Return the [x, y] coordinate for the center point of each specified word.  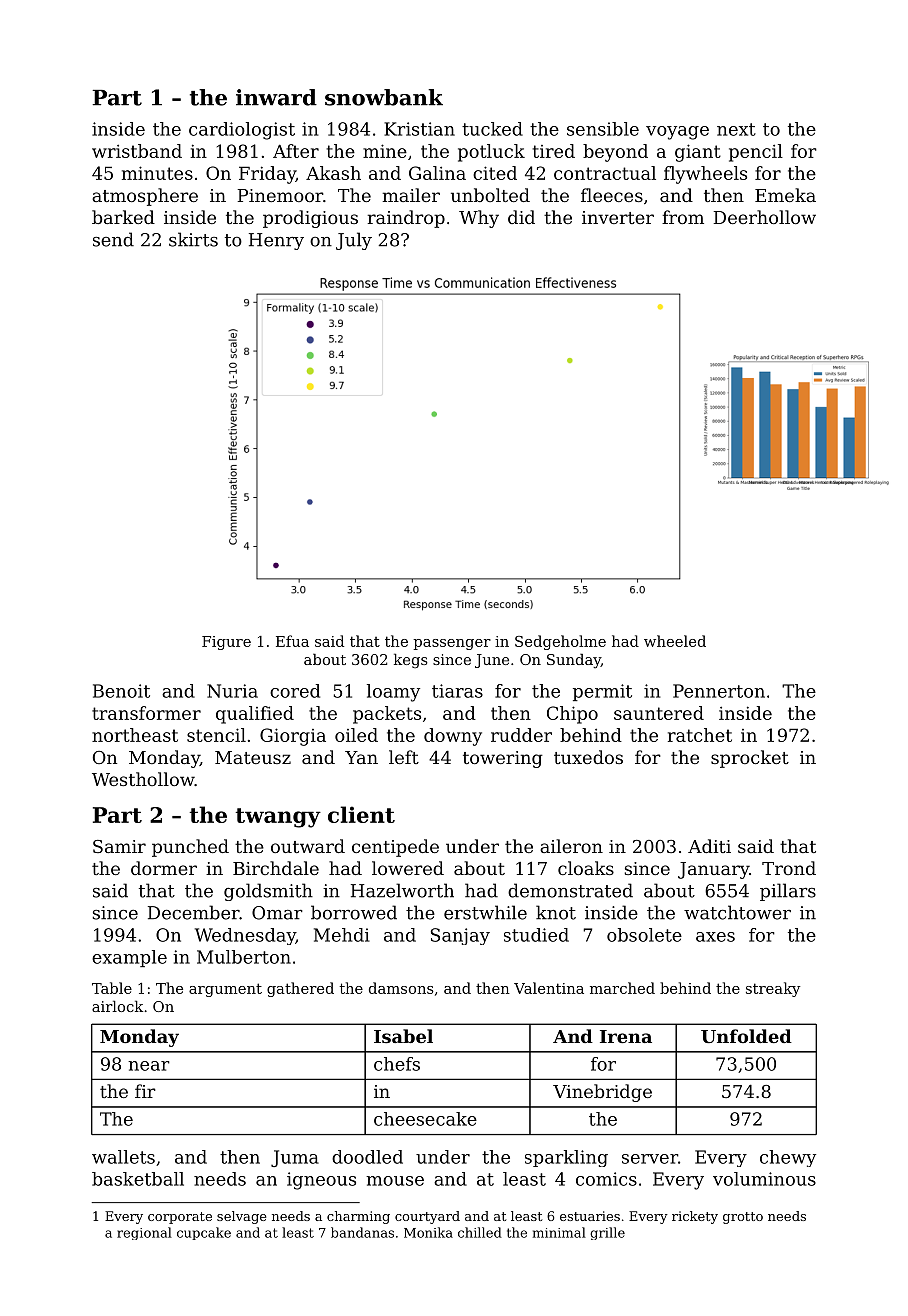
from [683, 217]
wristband [137, 151]
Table [112, 988]
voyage [677, 133]
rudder [521, 735]
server [650, 1159]
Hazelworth [402, 890]
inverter [618, 217]
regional [144, 1233]
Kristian [419, 129]
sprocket [750, 759]
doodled [367, 1157]
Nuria [232, 691]
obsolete [644, 935]
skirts [193, 239]
